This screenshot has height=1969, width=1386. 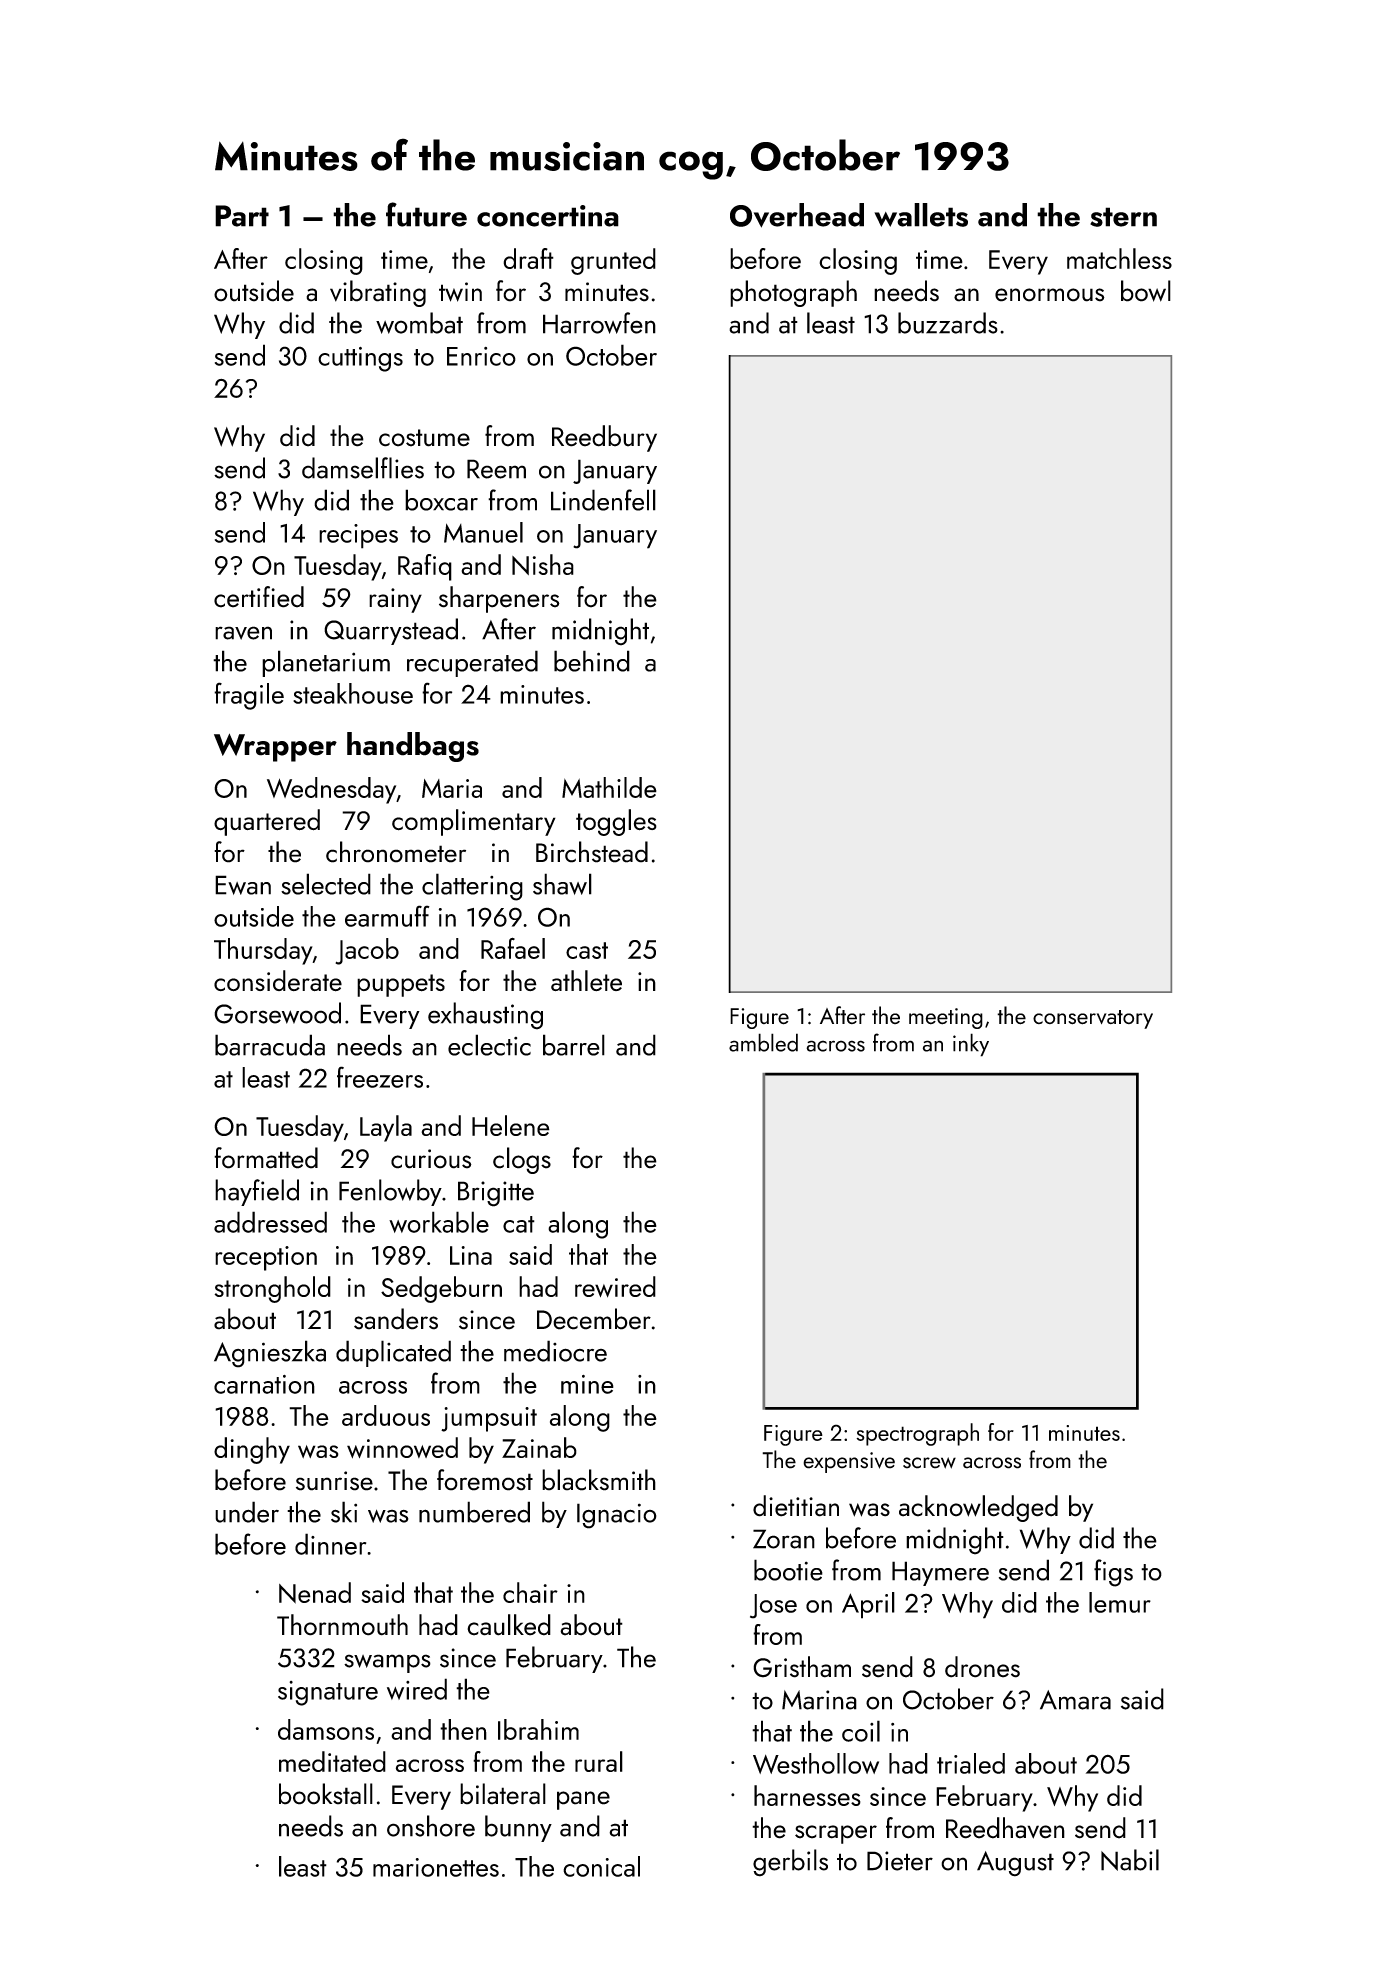 I want to click on future, so click(x=426, y=214).
